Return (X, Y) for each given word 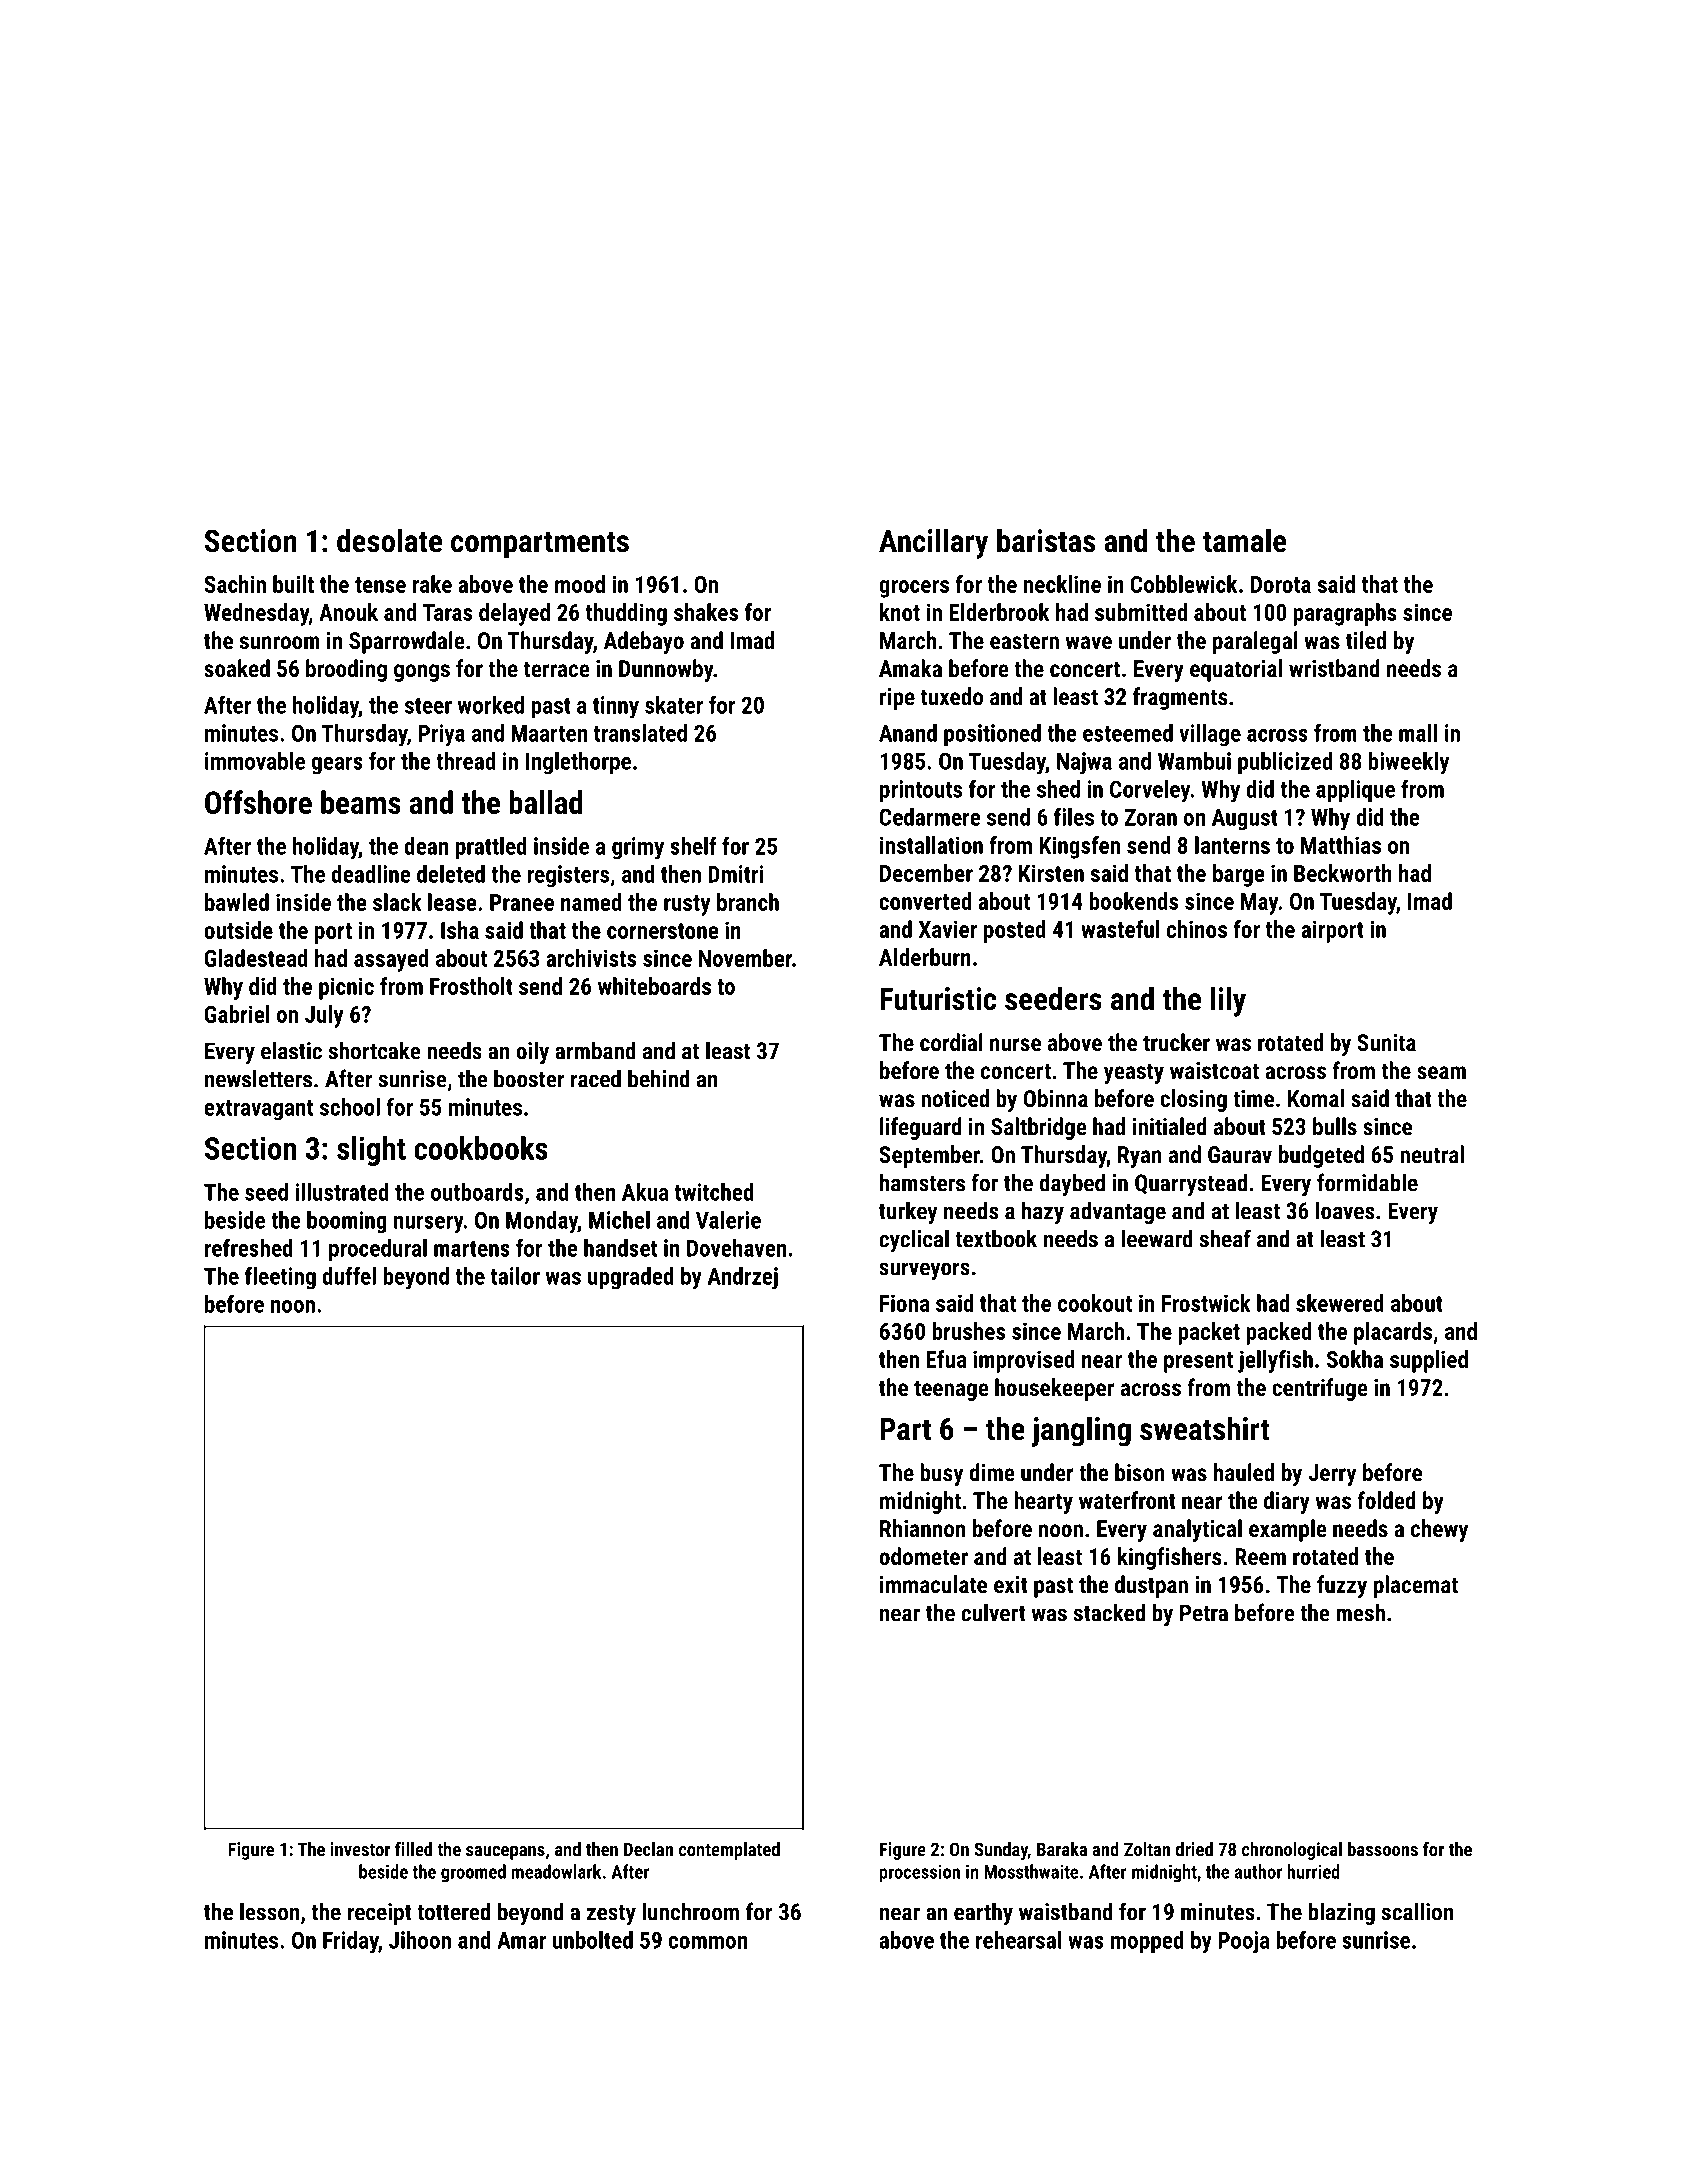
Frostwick (1206, 1303)
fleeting (280, 1278)
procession (919, 1874)
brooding (346, 670)
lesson (269, 1911)
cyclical (914, 1240)
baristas (1046, 540)
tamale (1244, 540)
